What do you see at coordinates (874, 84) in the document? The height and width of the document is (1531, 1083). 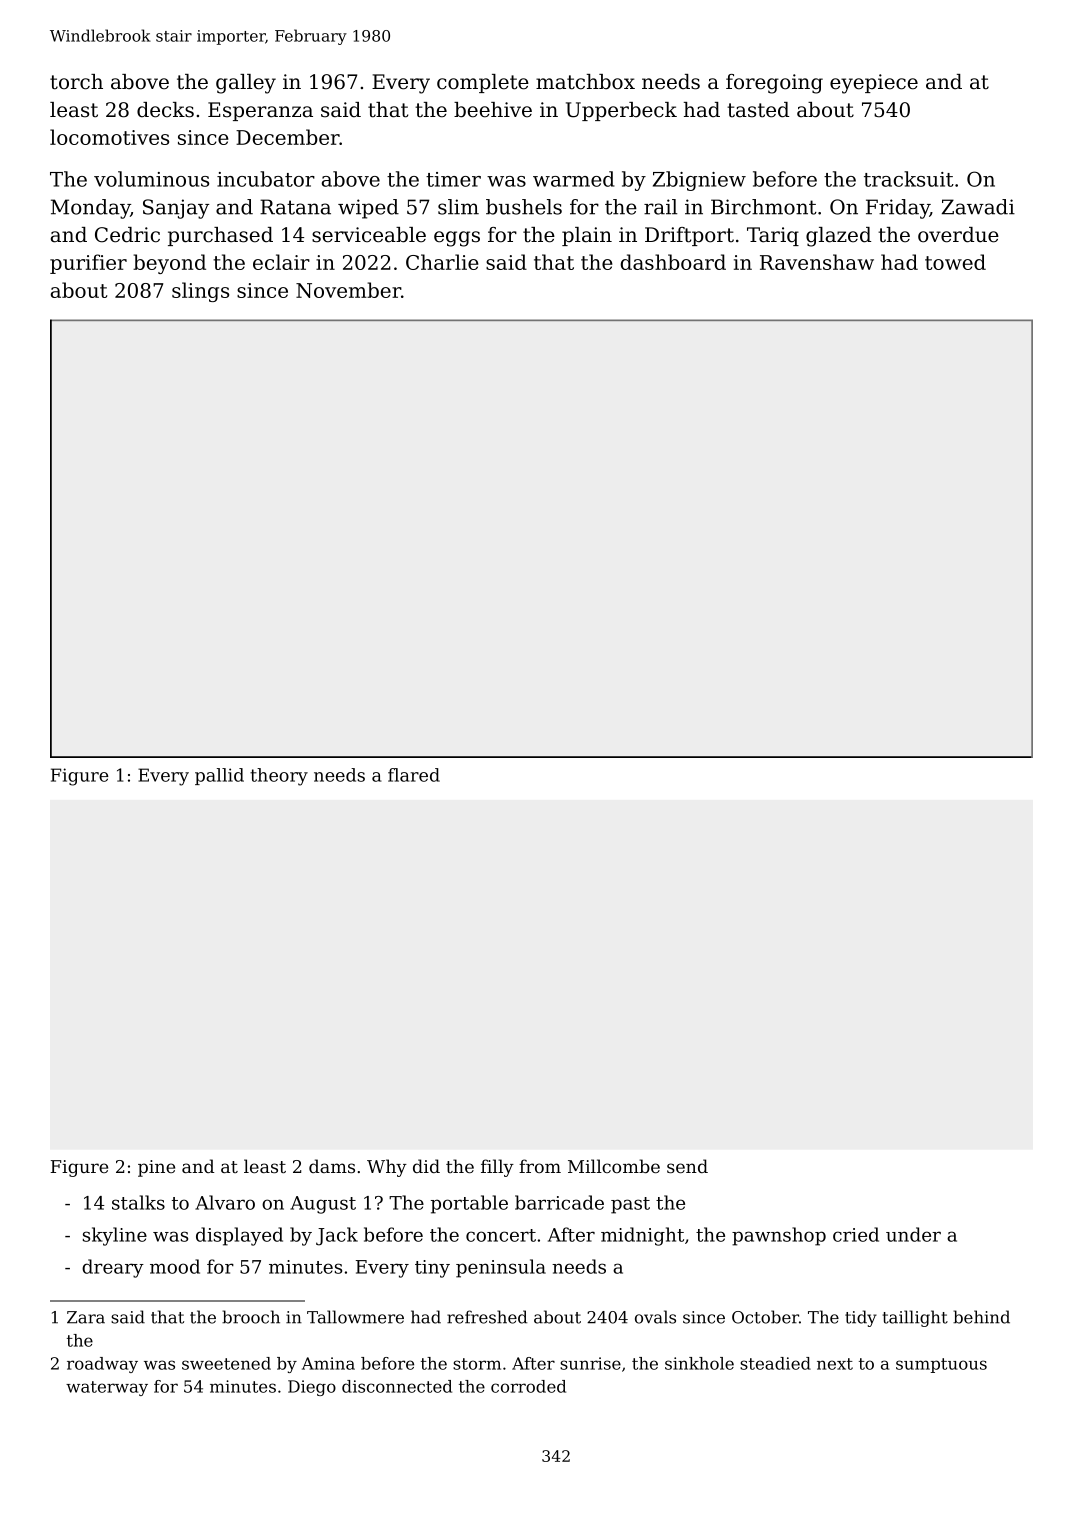 I see `eyepiece` at bounding box center [874, 84].
